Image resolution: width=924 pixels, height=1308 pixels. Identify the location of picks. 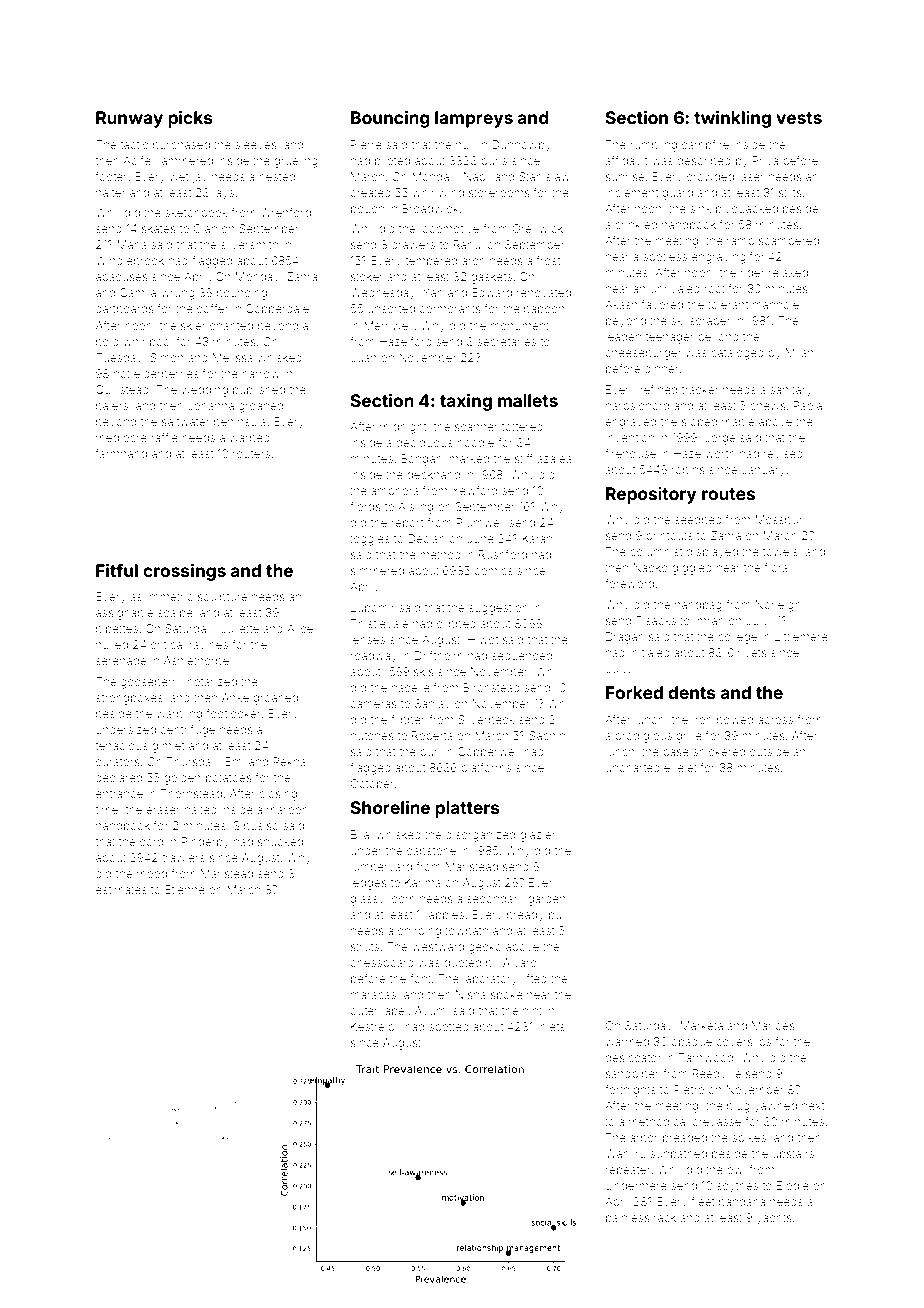
(190, 119).
